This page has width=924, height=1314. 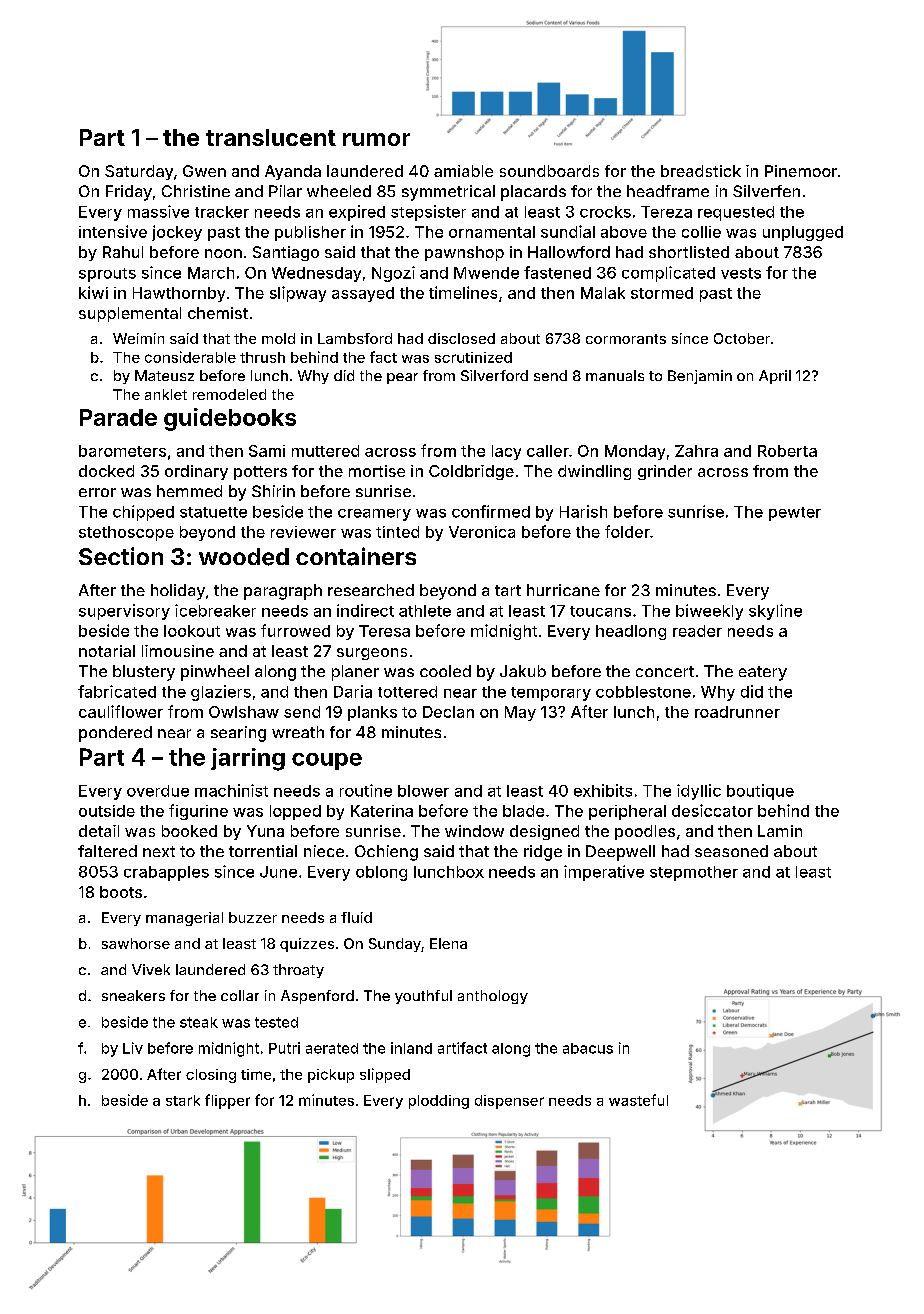 I want to click on biweekly, so click(x=709, y=612).
